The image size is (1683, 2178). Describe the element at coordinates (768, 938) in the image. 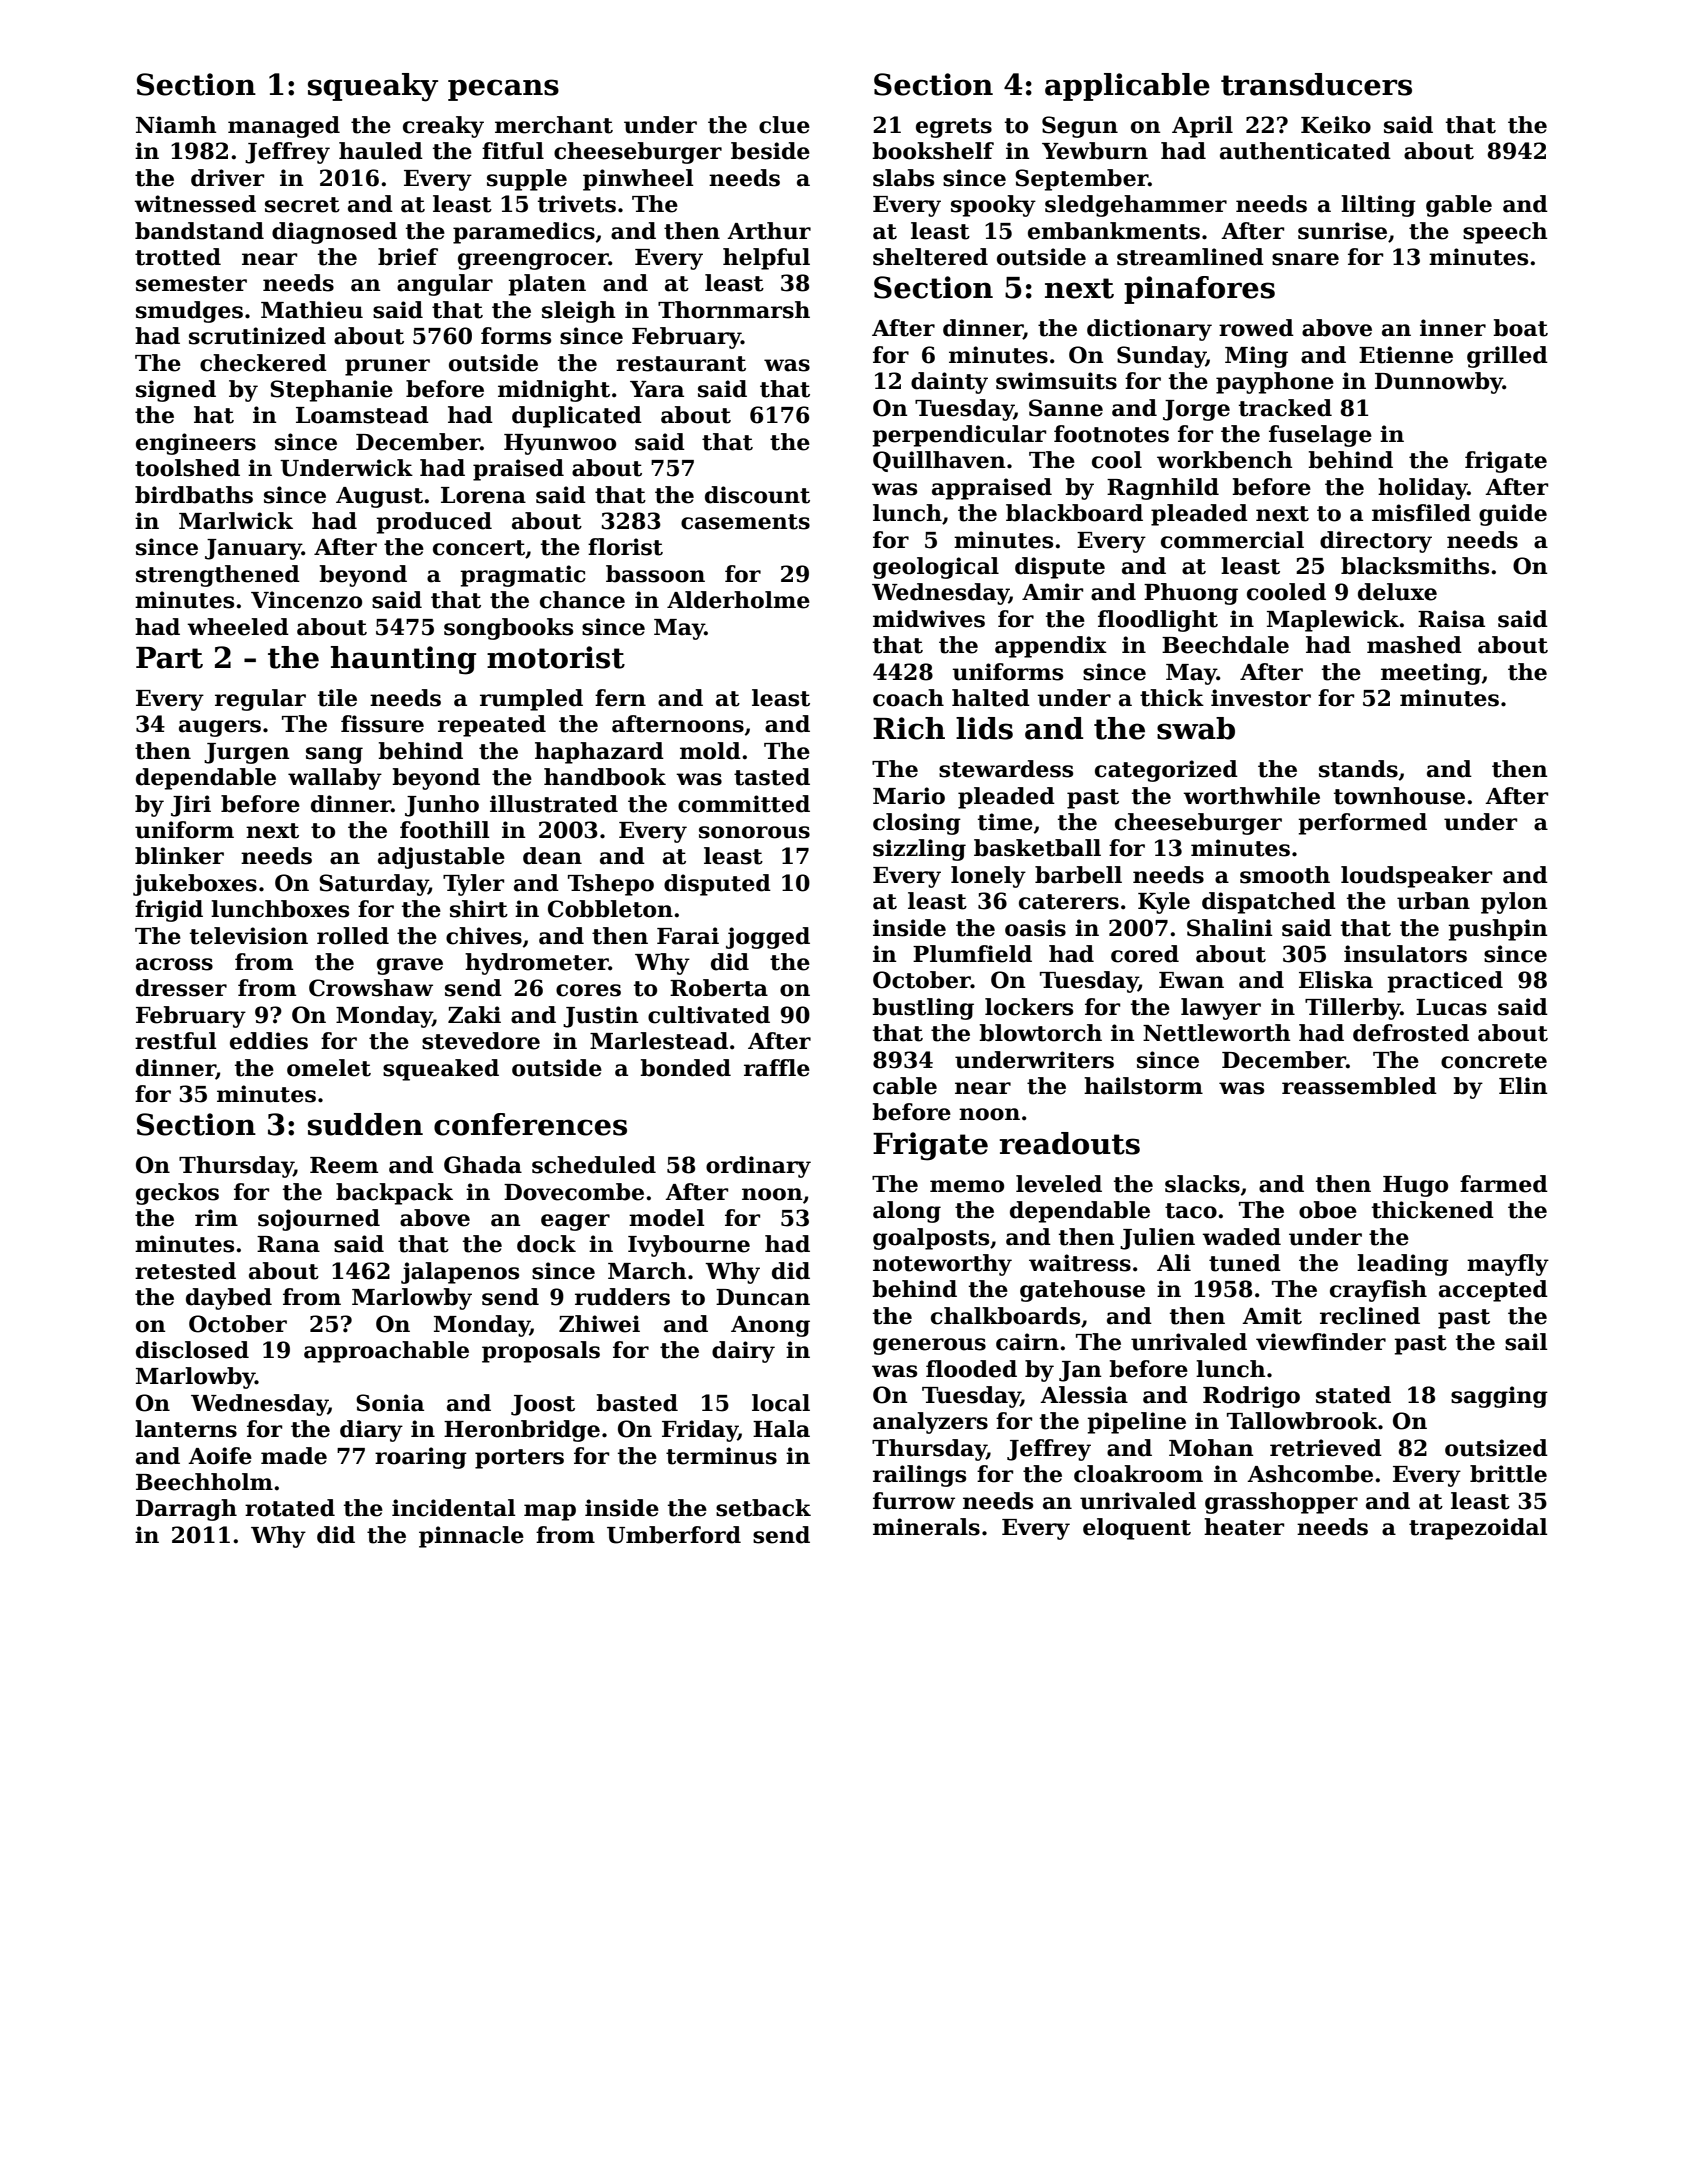

I see `jogged` at that location.
